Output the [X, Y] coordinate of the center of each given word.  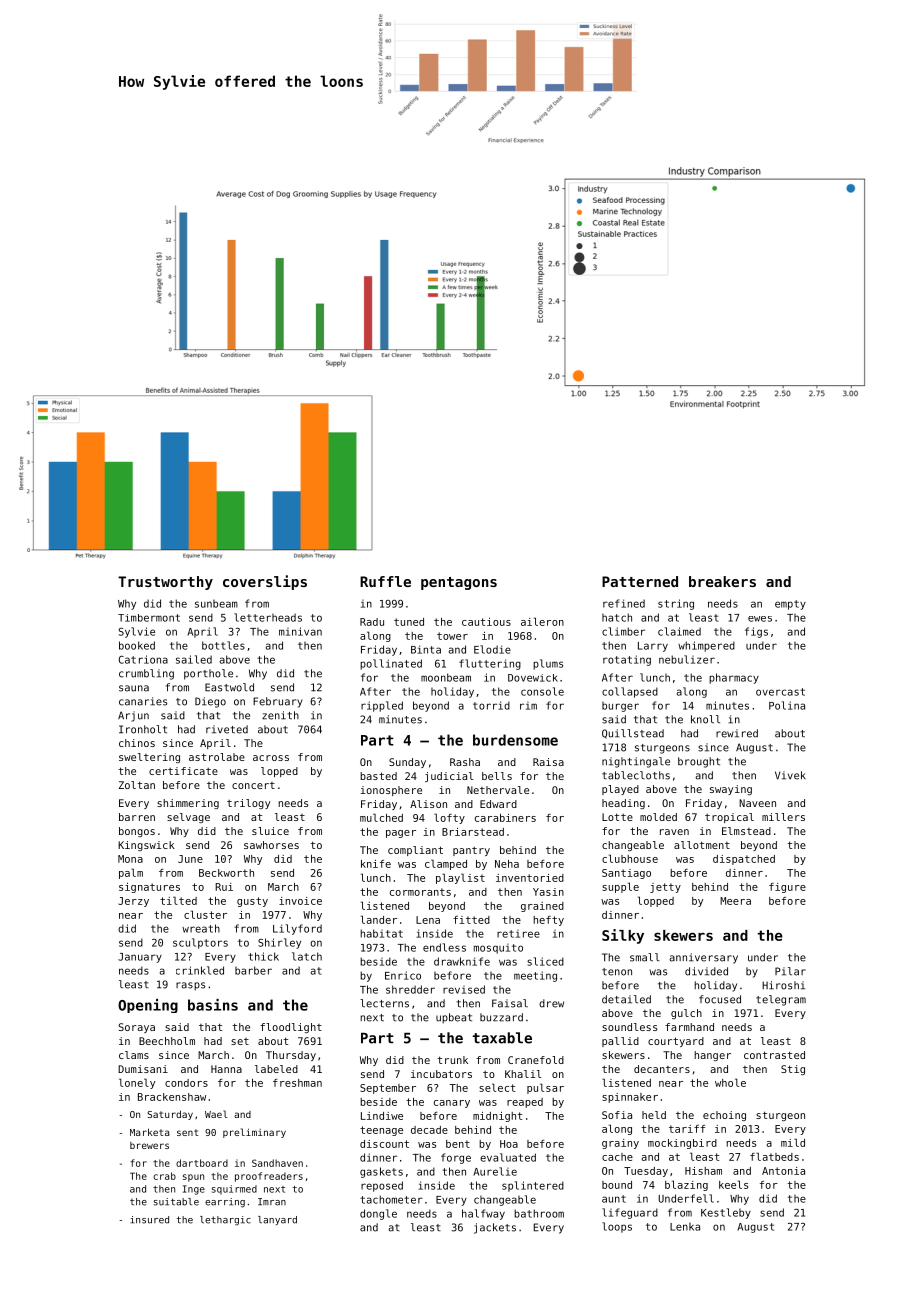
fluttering [490, 664]
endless [444, 947]
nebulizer [687, 659]
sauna [134, 688]
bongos [137, 832]
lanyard [277, 1220]
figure [787, 888]
